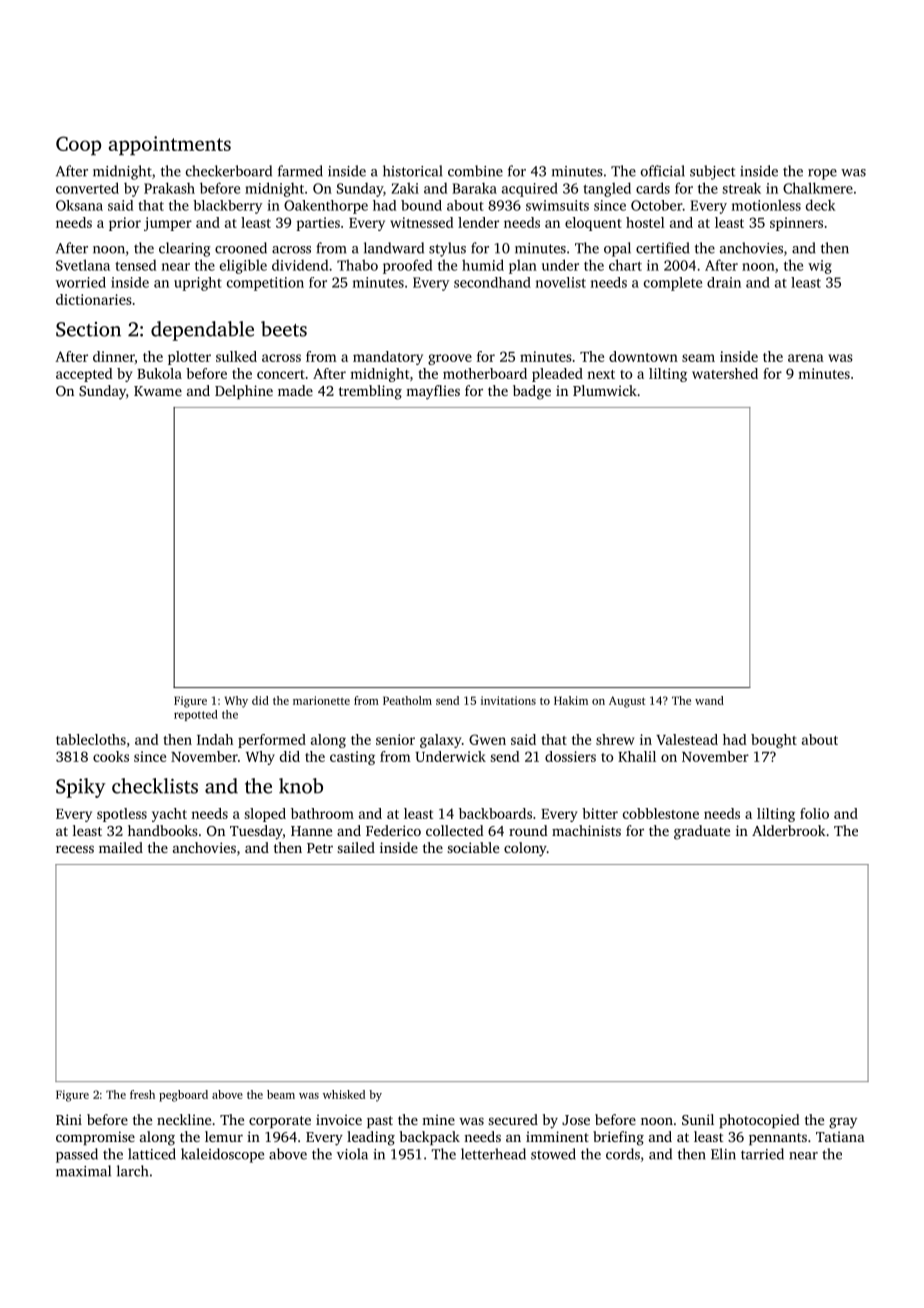  I want to click on Svetlana, so click(83, 265).
